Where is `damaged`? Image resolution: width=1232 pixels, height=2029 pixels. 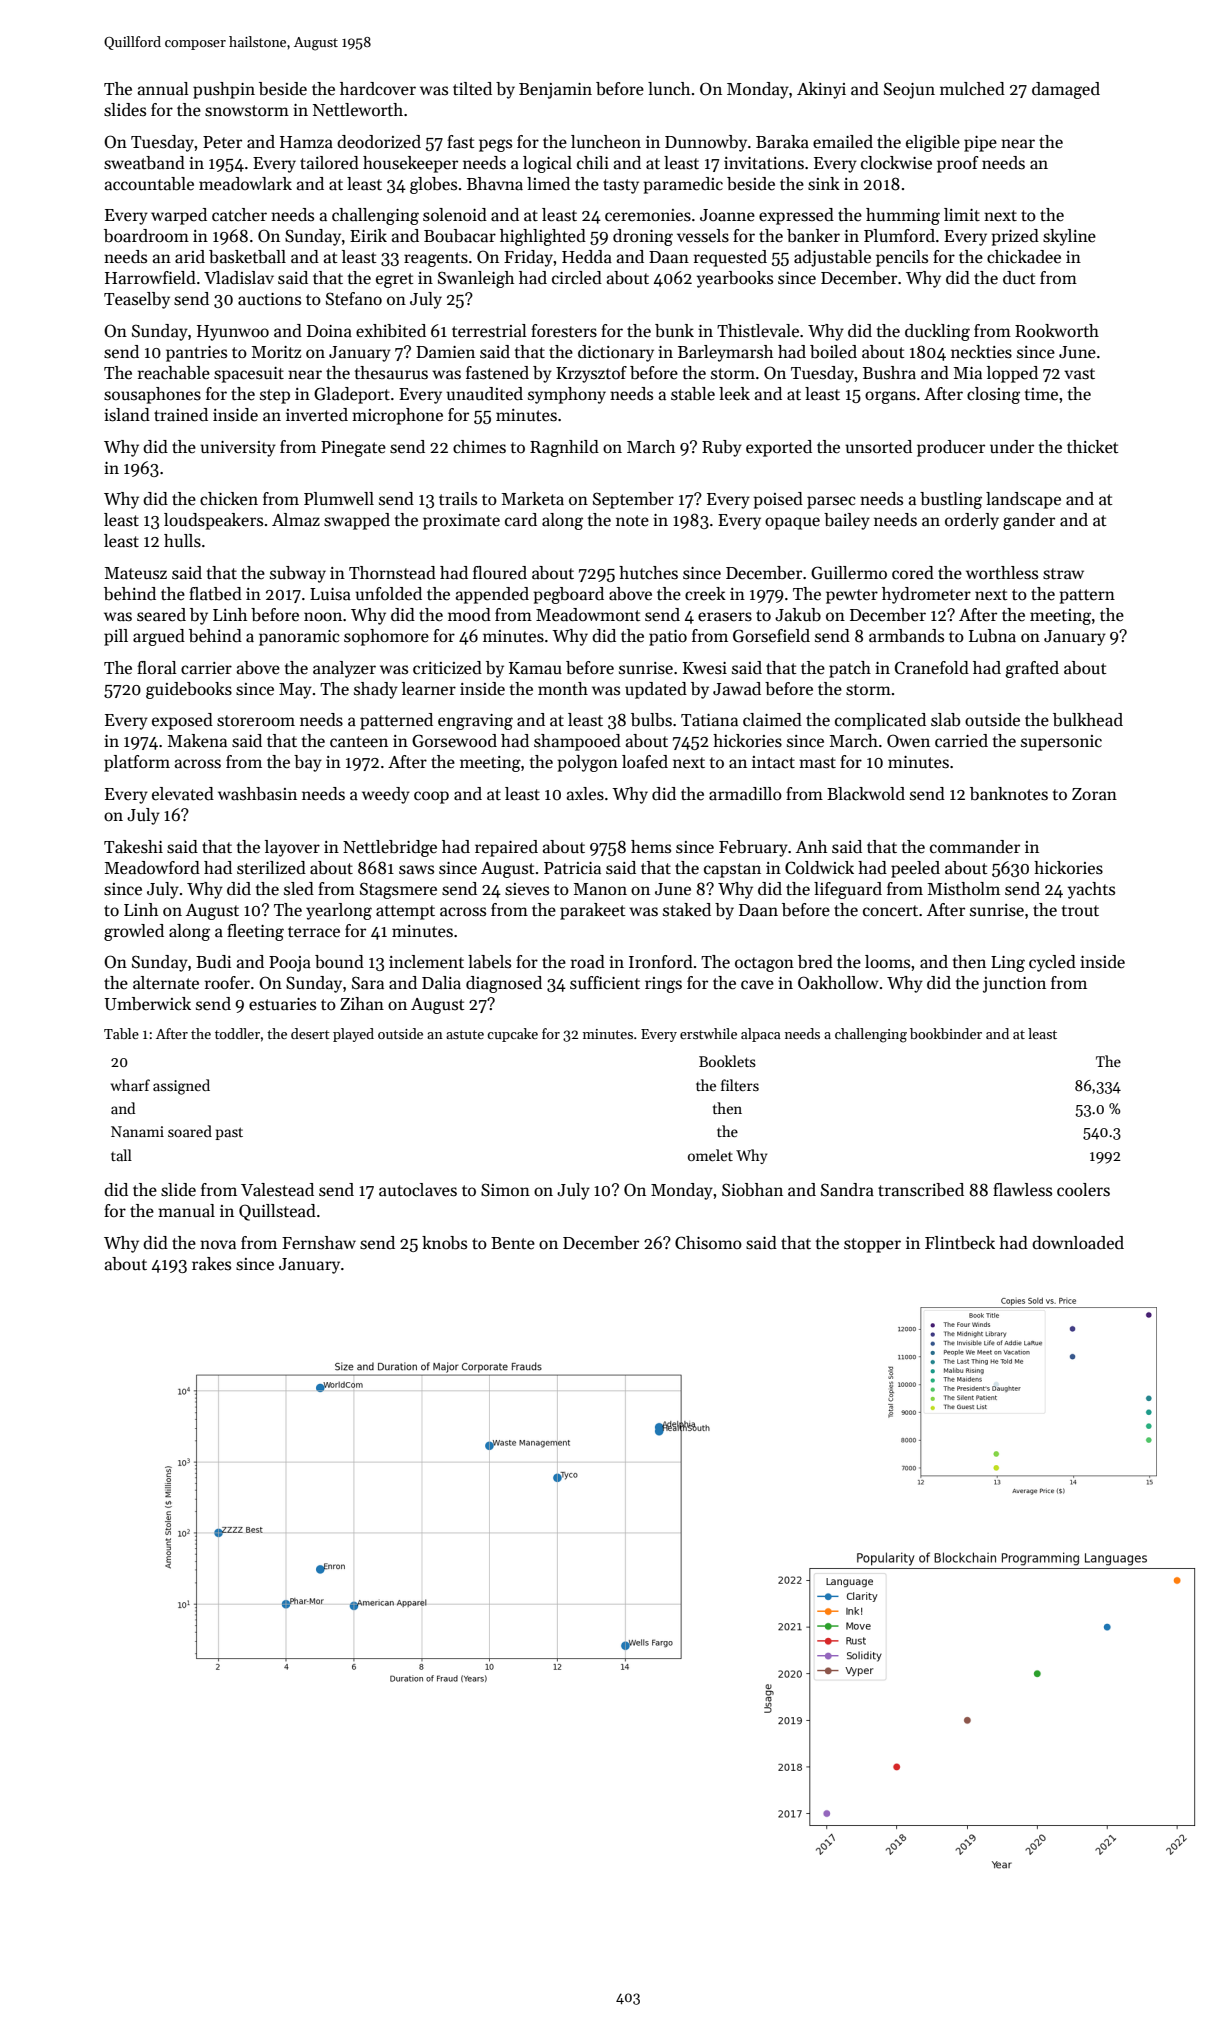
damaged is located at coordinates (1066, 90).
